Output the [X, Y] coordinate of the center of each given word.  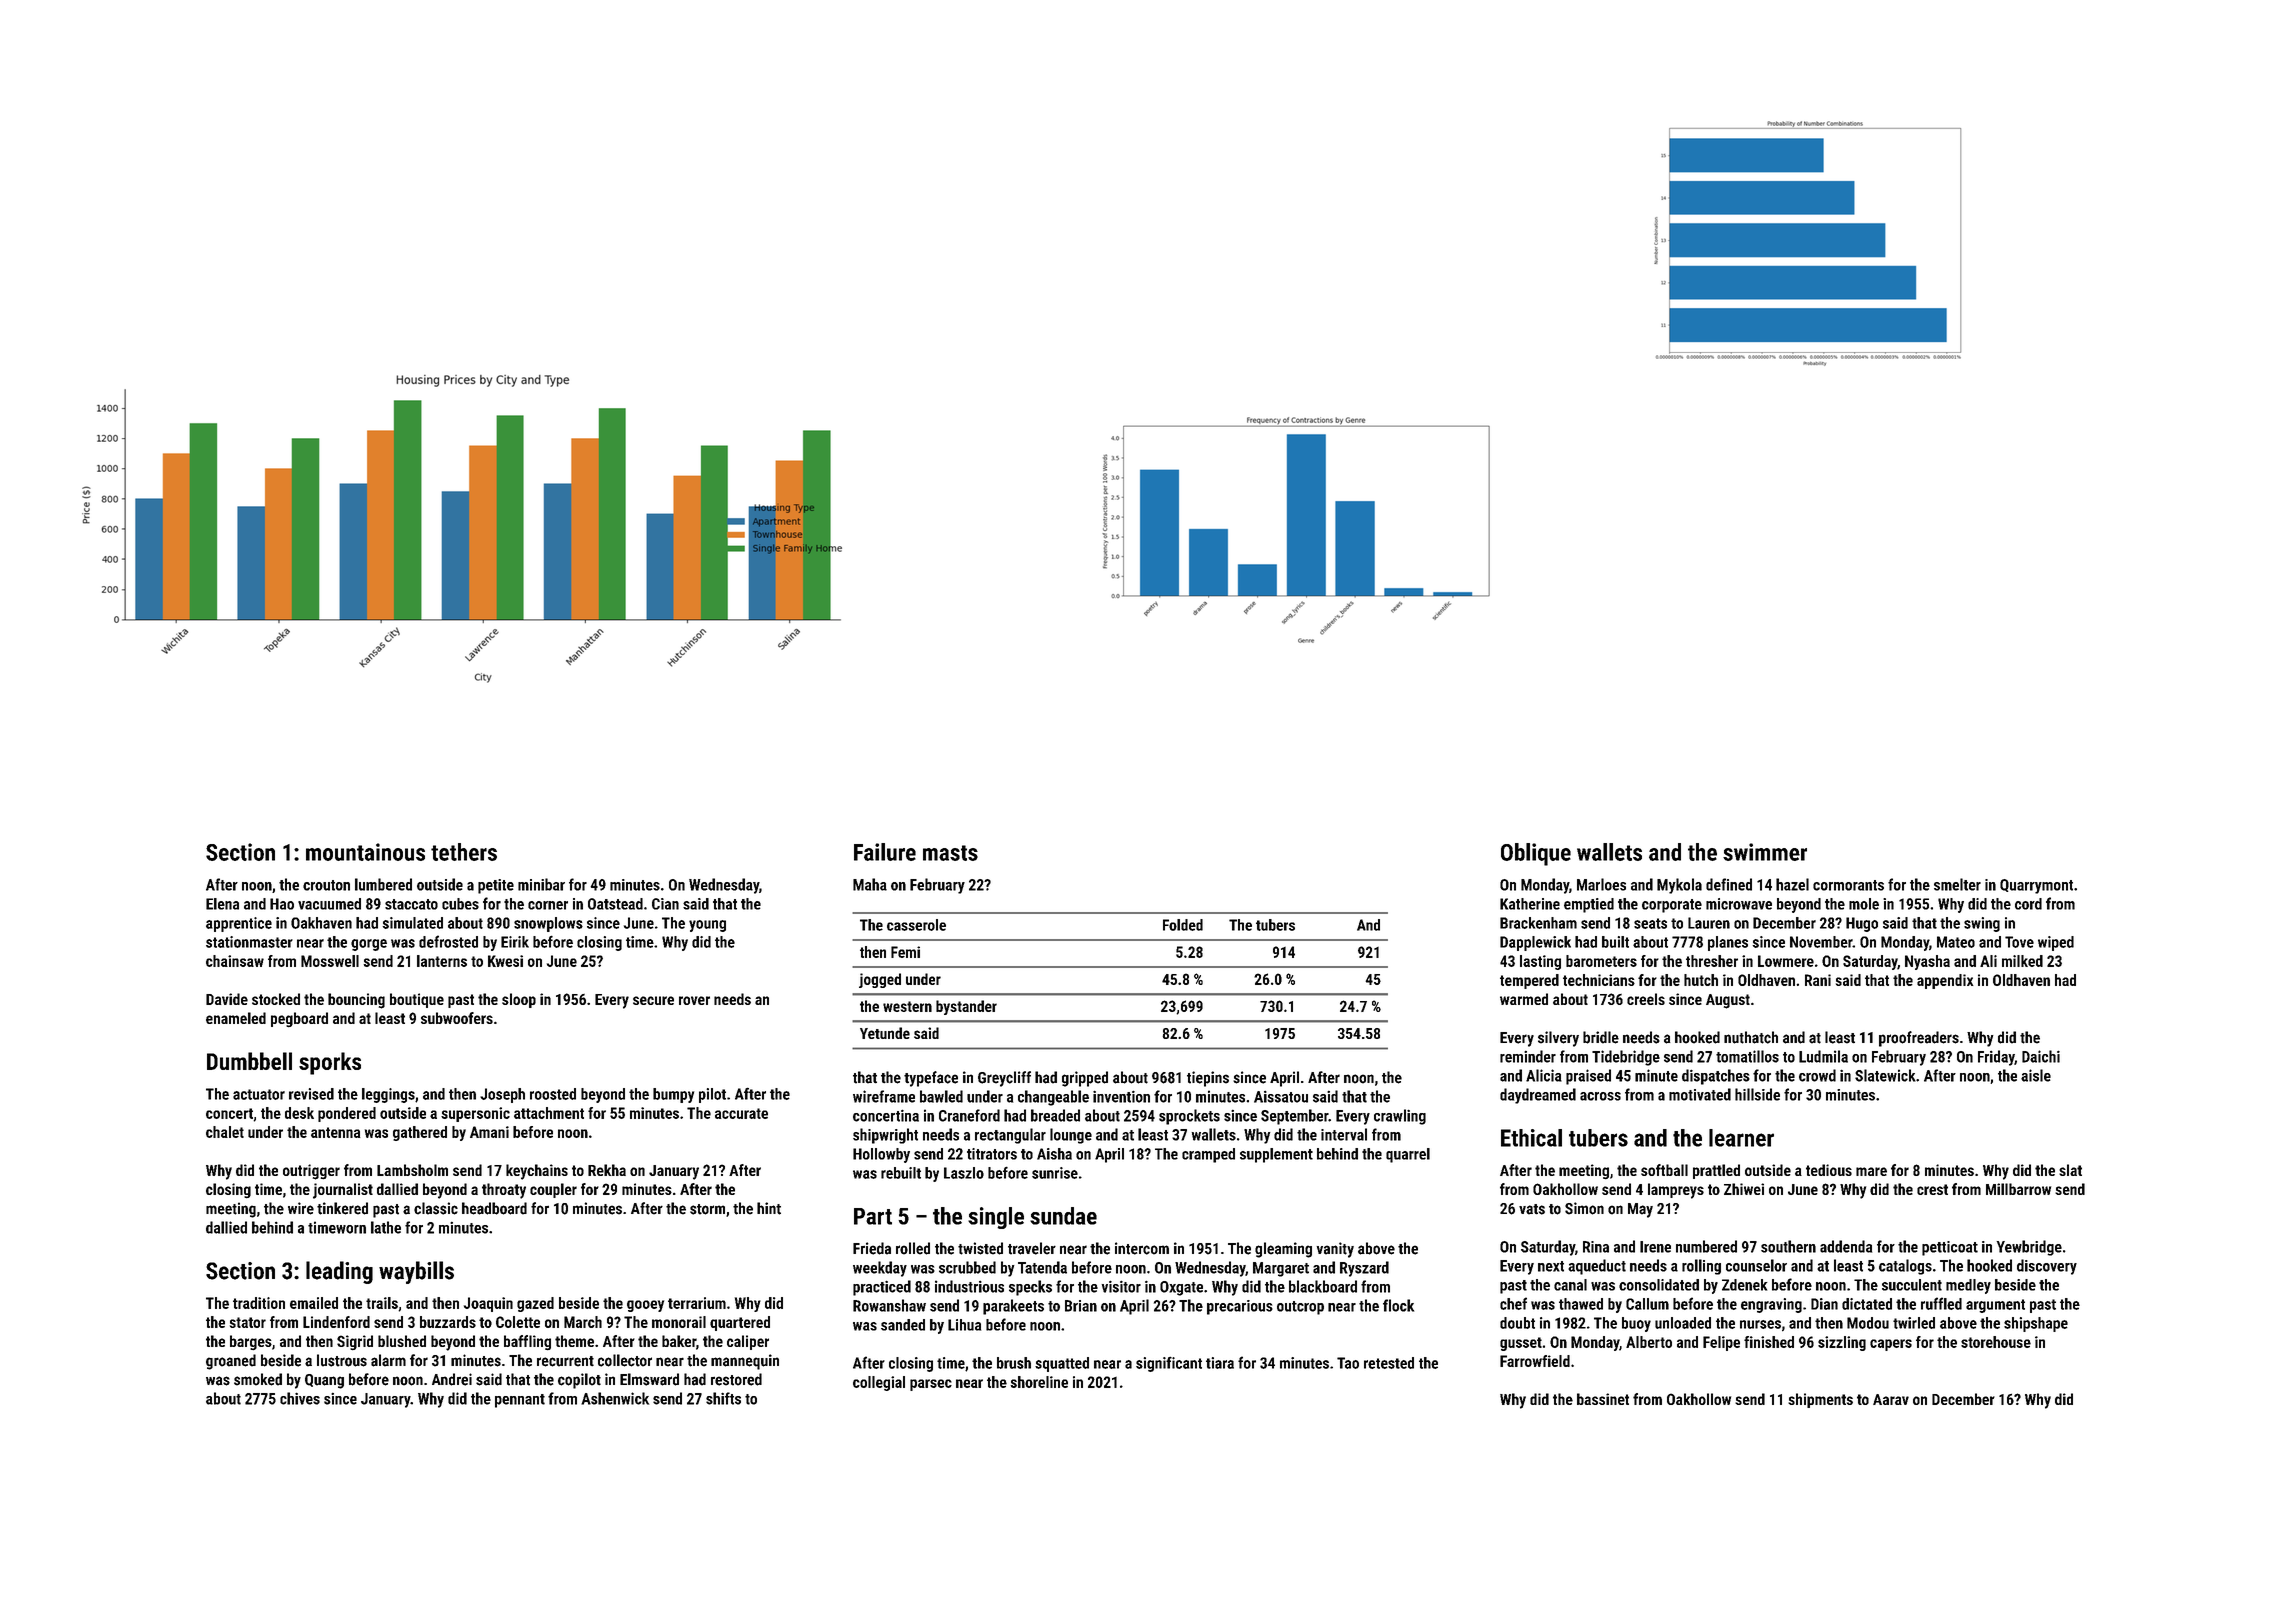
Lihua [964, 1325]
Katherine [1530, 904]
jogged [880, 980]
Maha [870, 884]
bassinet [1603, 1399]
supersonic [475, 1114]
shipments [1820, 1400]
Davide [227, 999]
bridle [1601, 1037]
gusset [1521, 1344]
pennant [520, 1401]
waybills [416, 1272]
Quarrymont [2036, 886]
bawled [941, 1096]
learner [1741, 1138]
